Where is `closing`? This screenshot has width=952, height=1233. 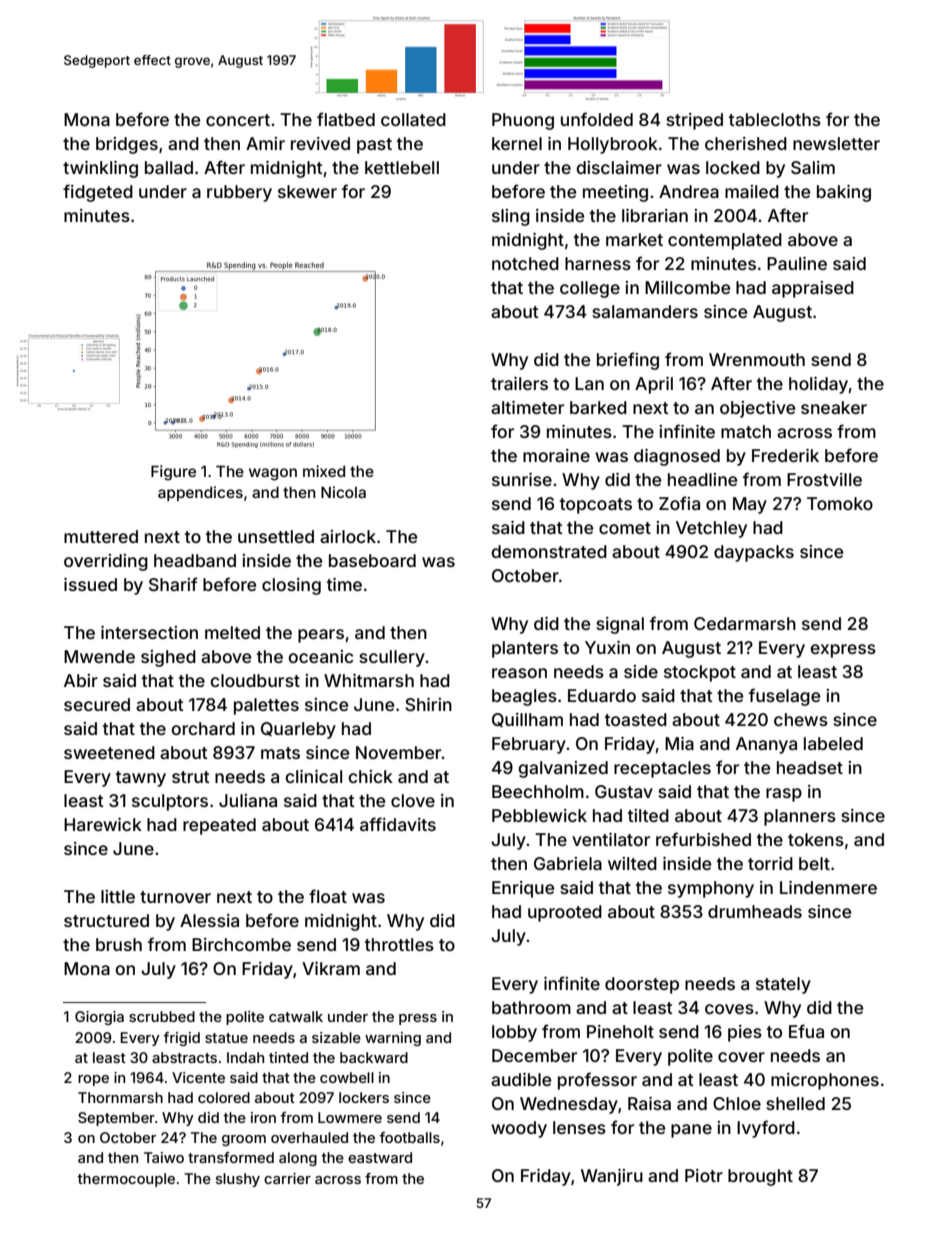 closing is located at coordinates (291, 586).
